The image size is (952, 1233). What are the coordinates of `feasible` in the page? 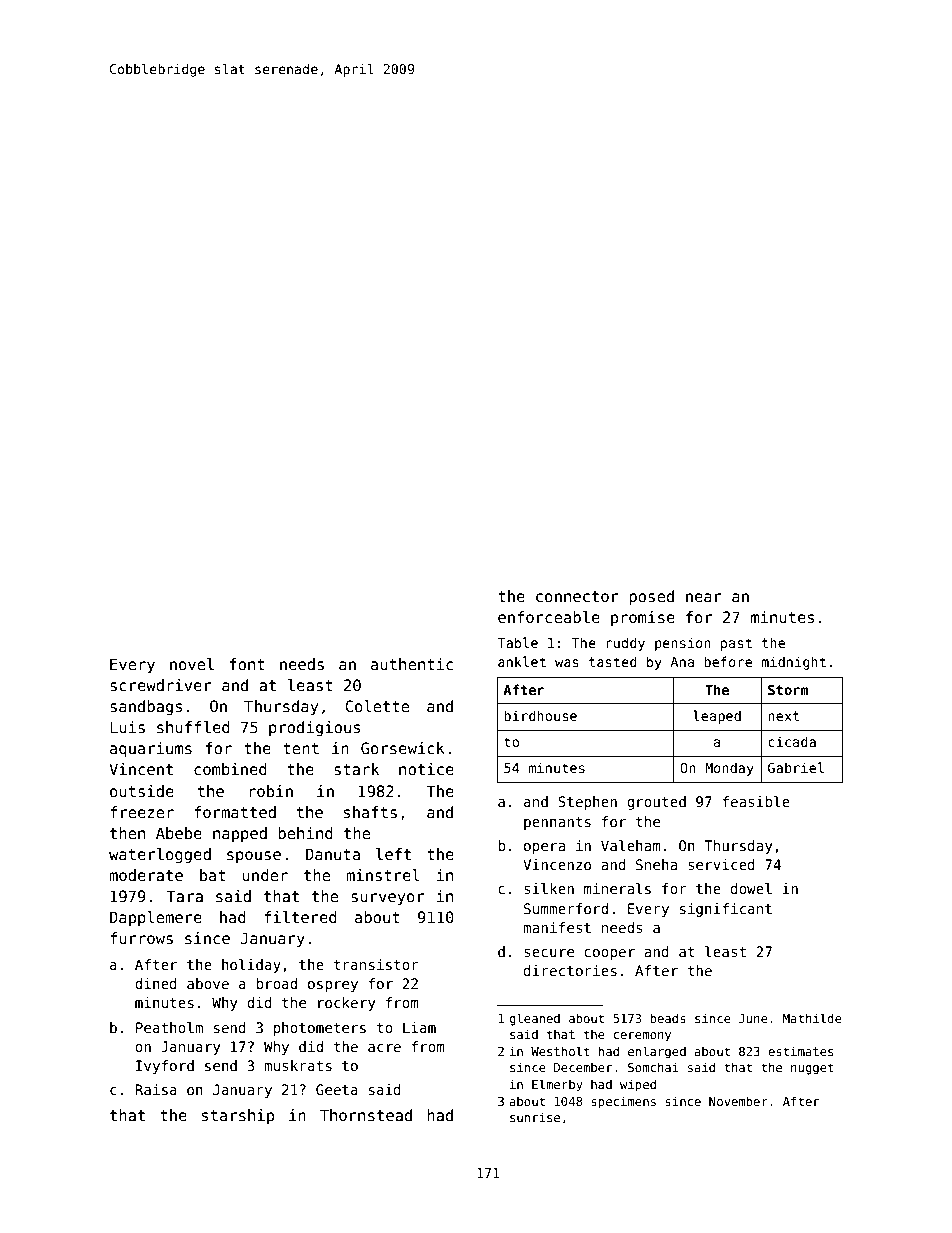 It's located at (756, 801).
